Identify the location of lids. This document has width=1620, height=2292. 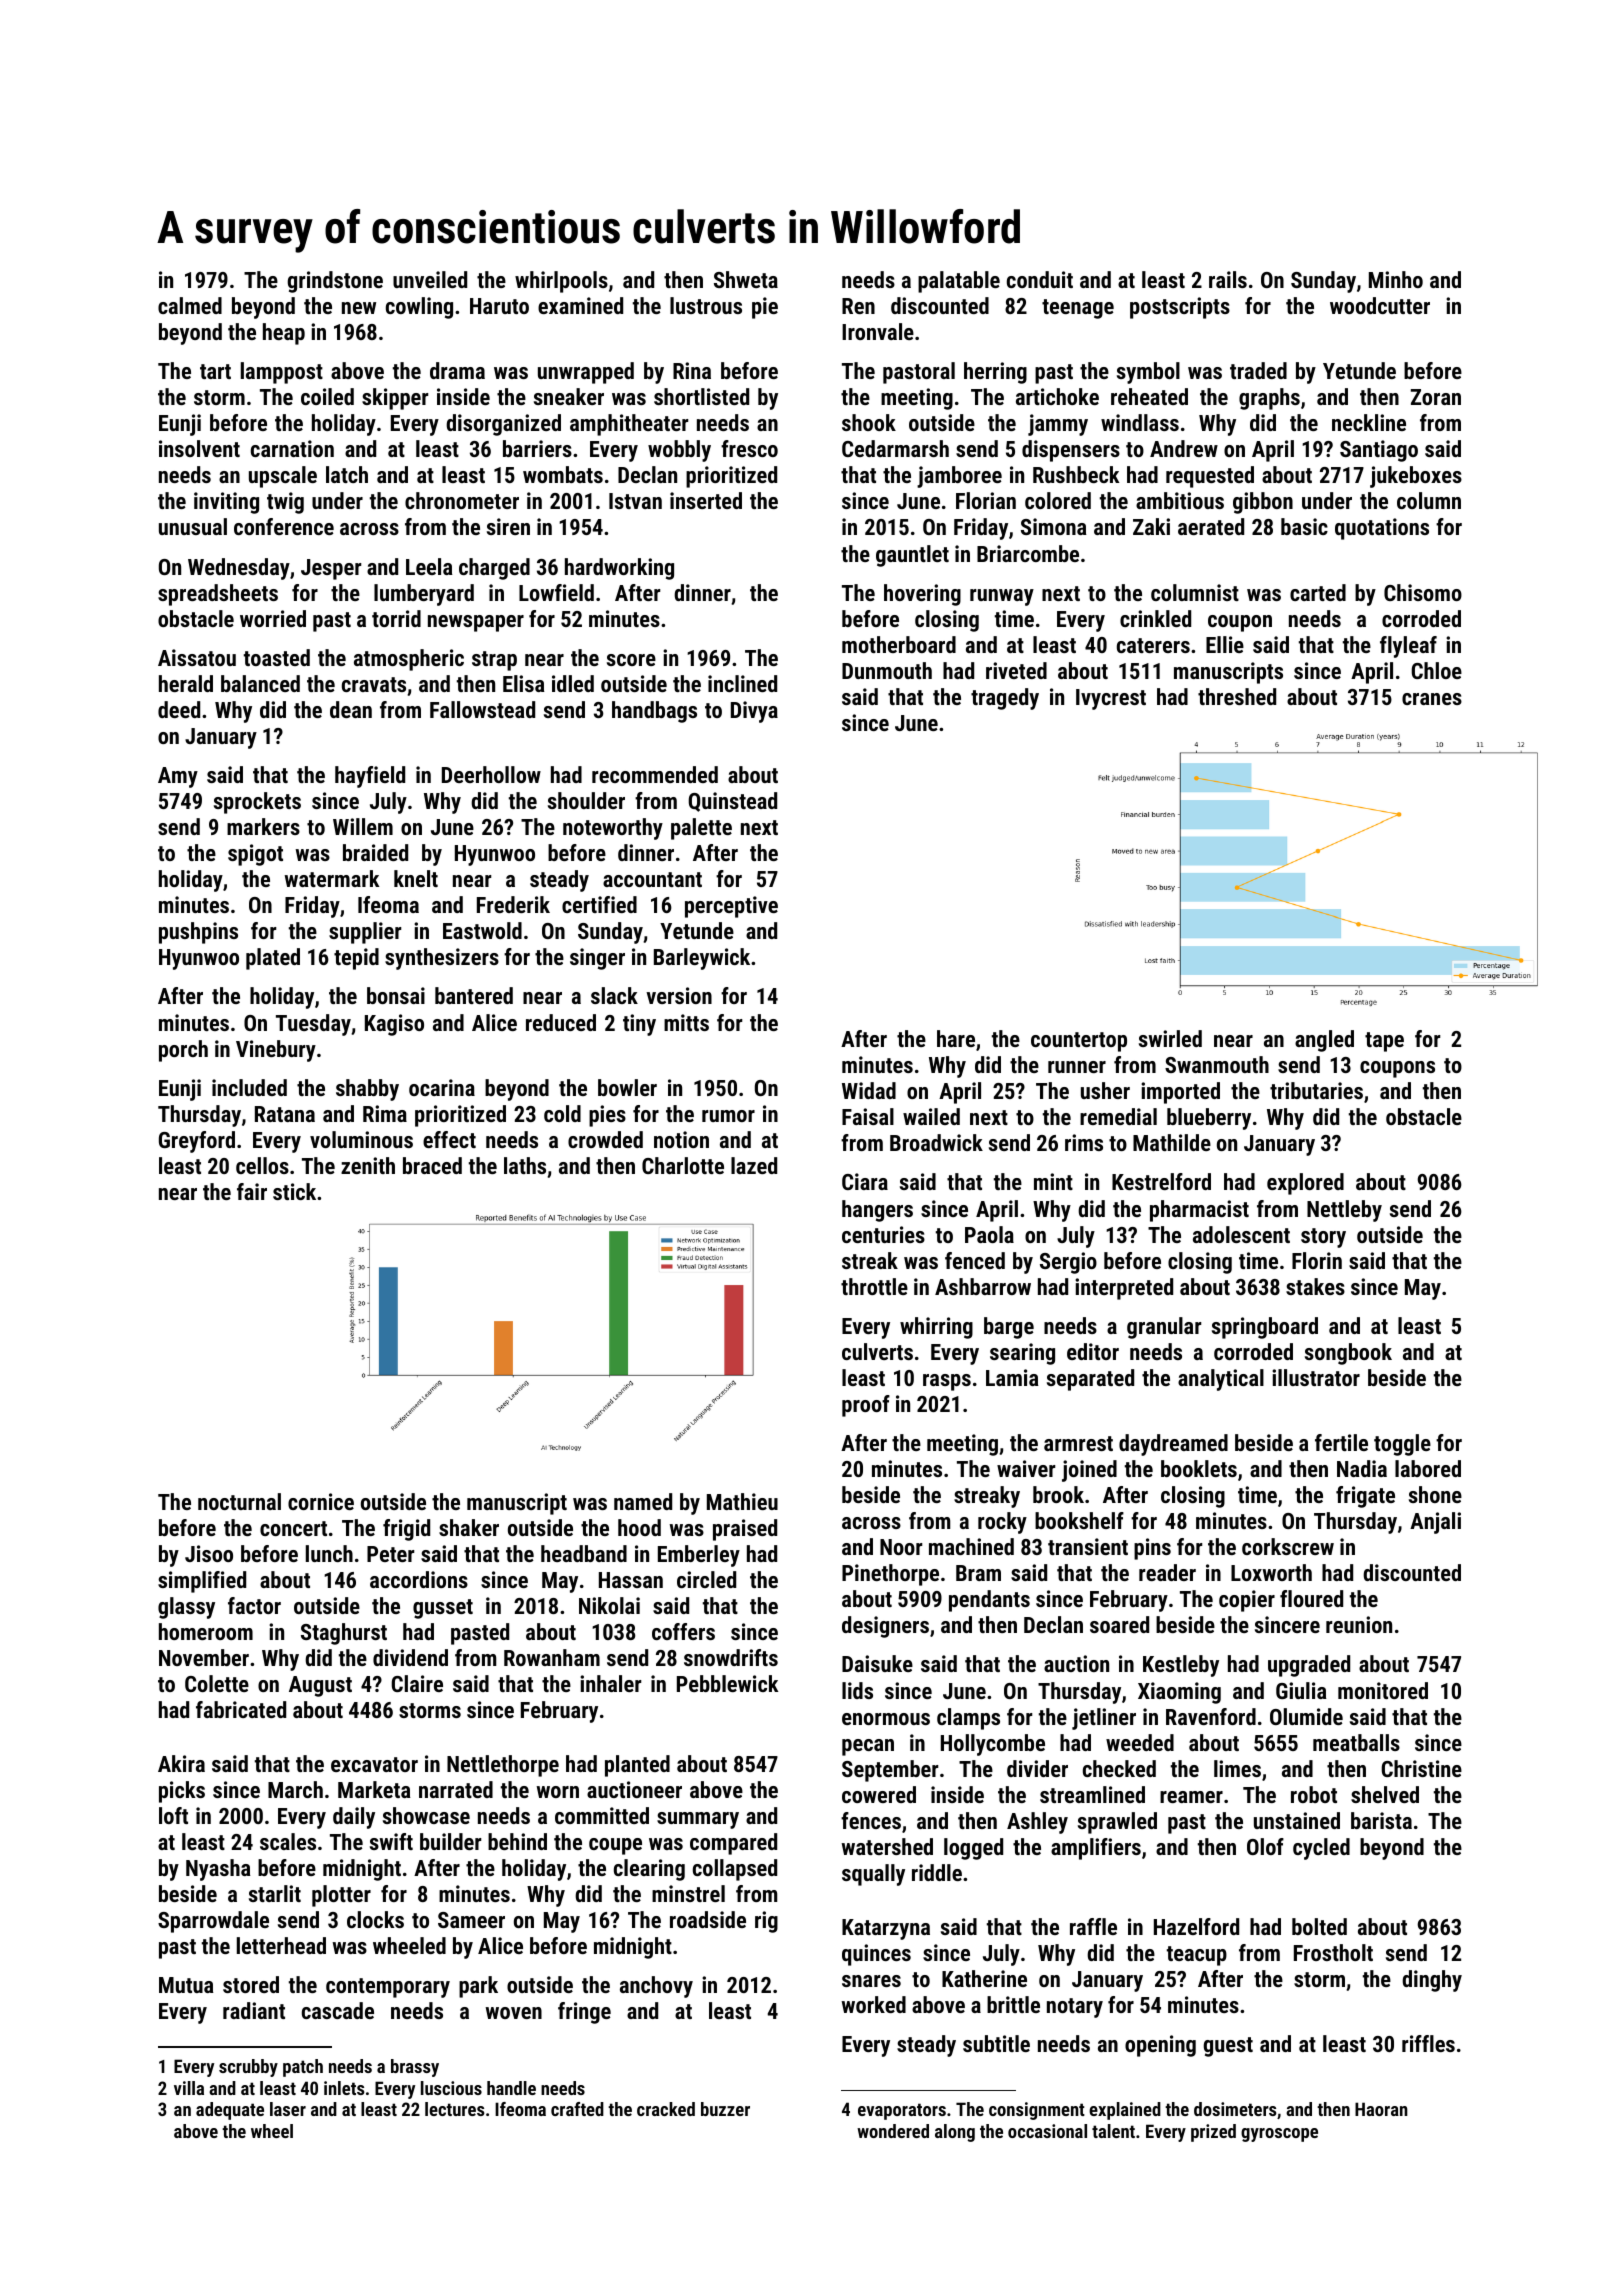
(857, 1690).
